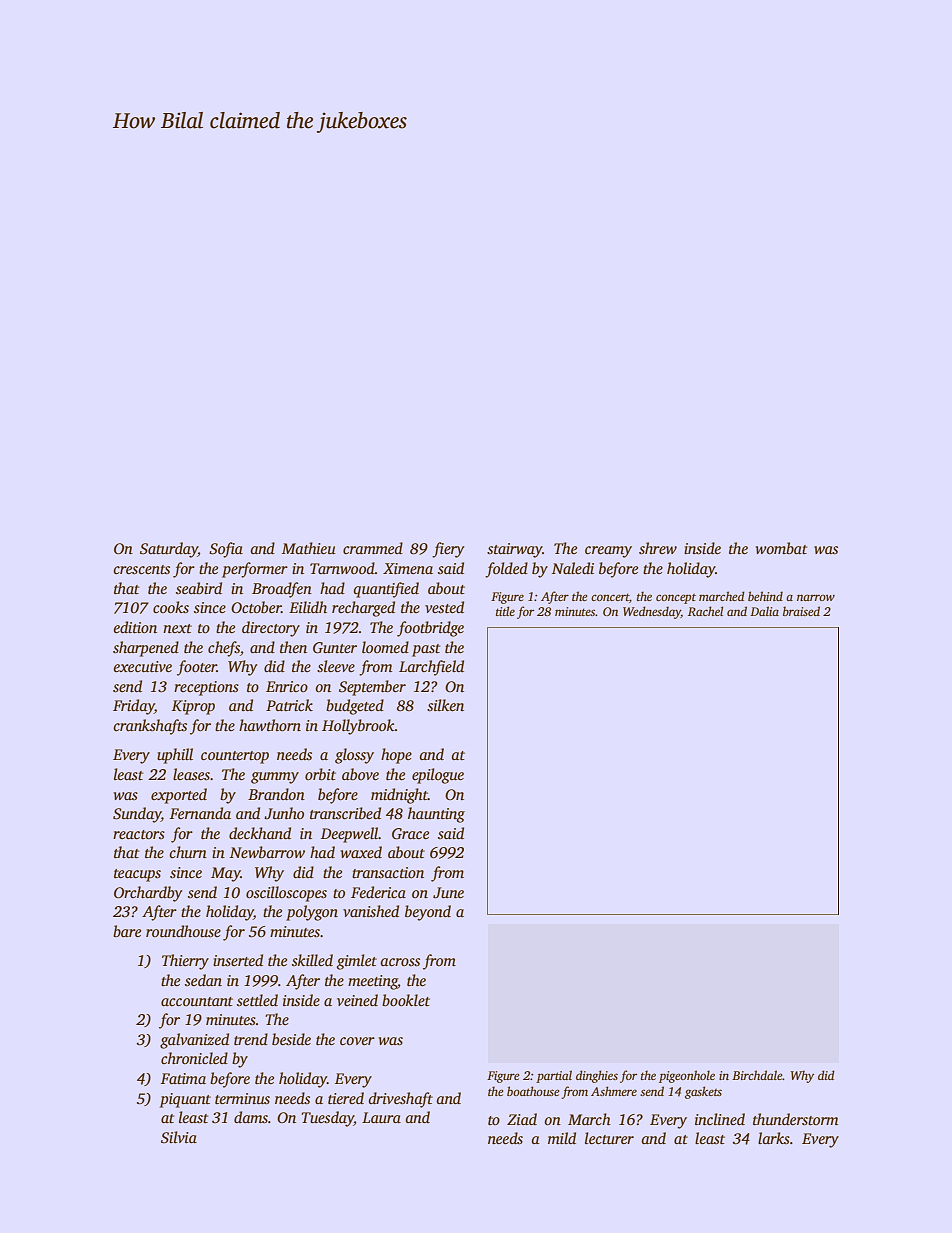 This image has height=1233, width=952. What do you see at coordinates (764, 611) in the image?
I see `Dalia` at bounding box center [764, 611].
